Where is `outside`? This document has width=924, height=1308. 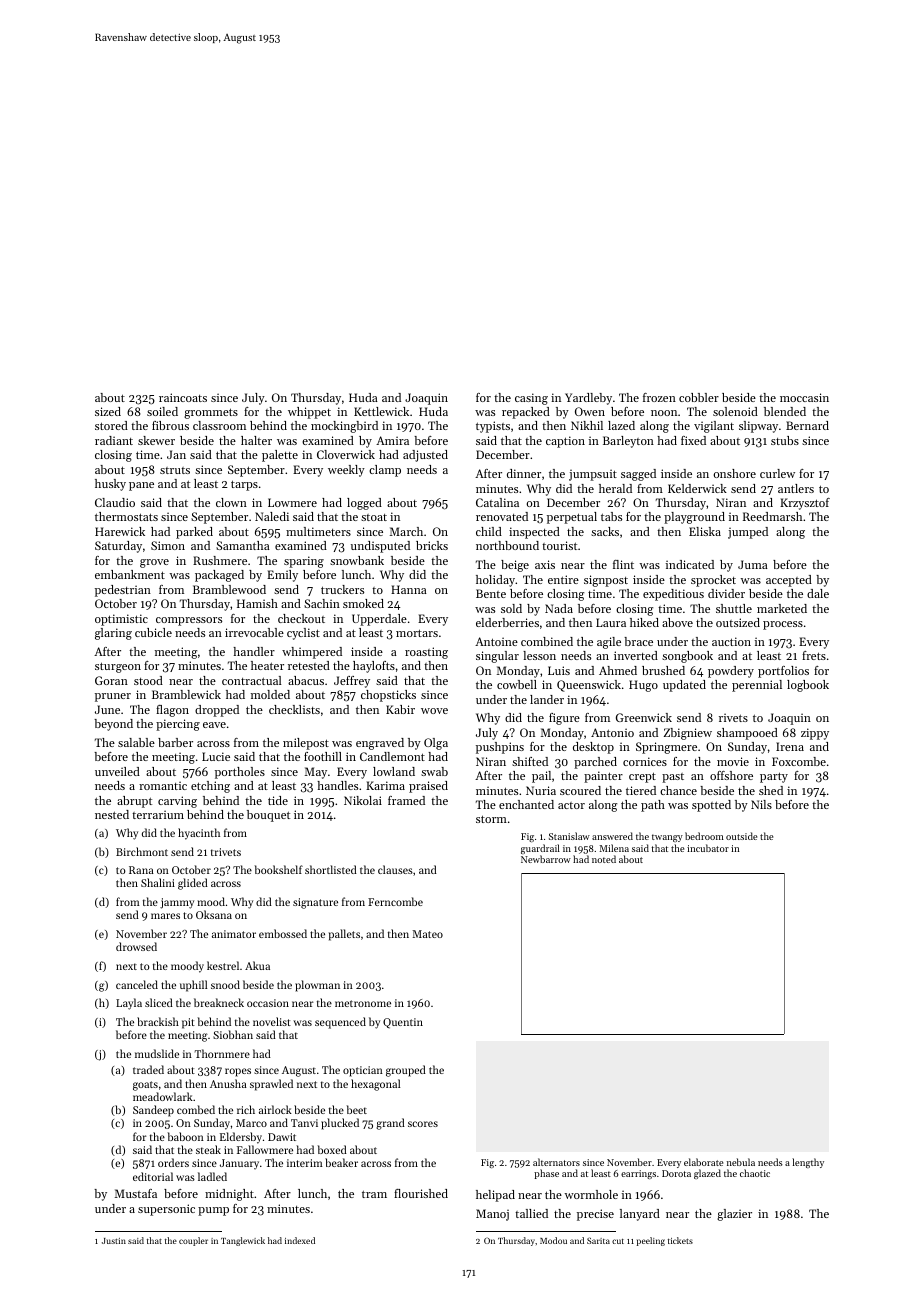
outside is located at coordinates (741, 836).
